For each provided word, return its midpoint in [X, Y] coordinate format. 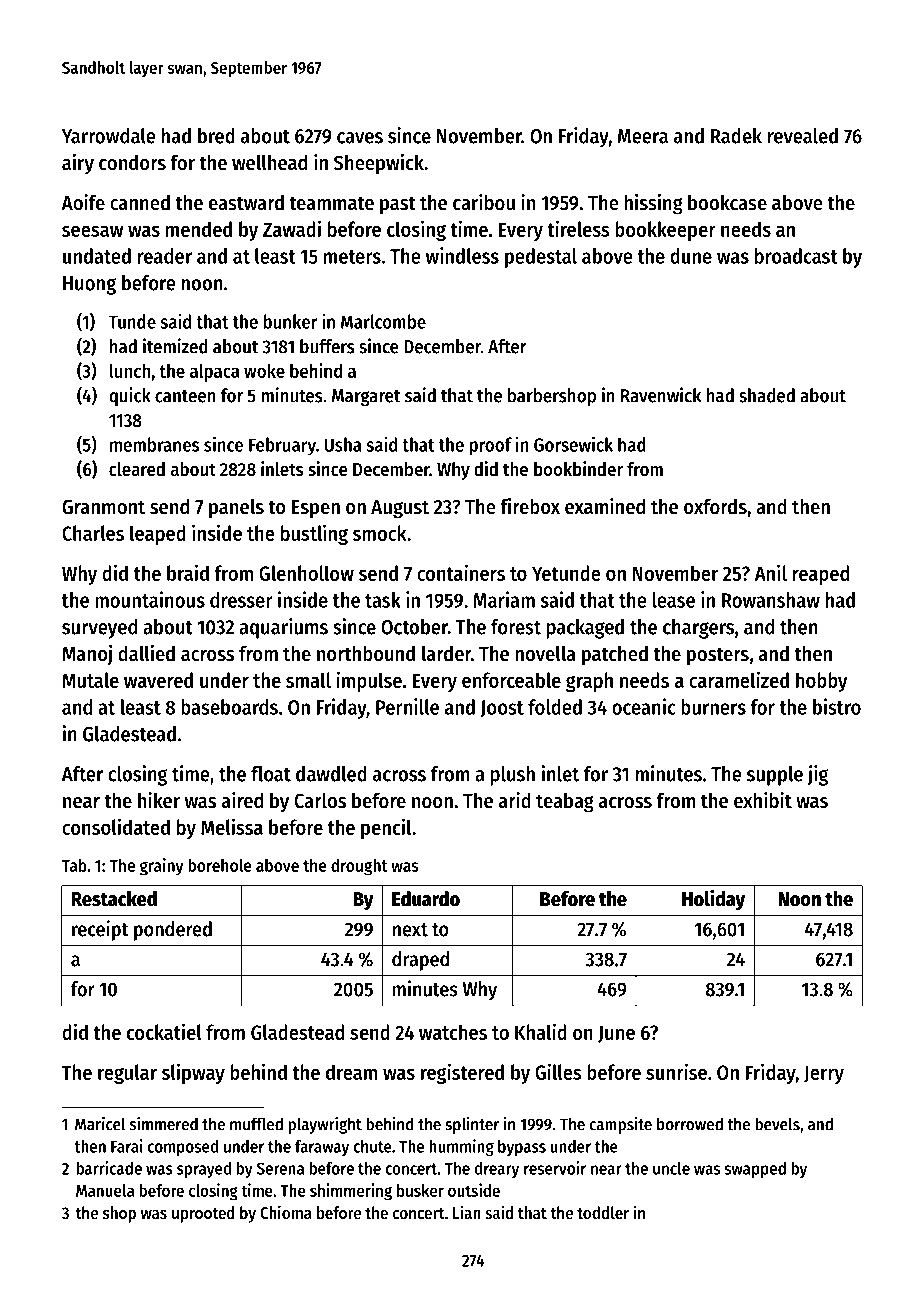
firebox [530, 506]
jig [818, 775]
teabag [565, 802]
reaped [821, 575]
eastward [246, 202]
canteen [185, 396]
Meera [643, 136]
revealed [803, 136]
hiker [159, 800]
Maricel [100, 1124]
